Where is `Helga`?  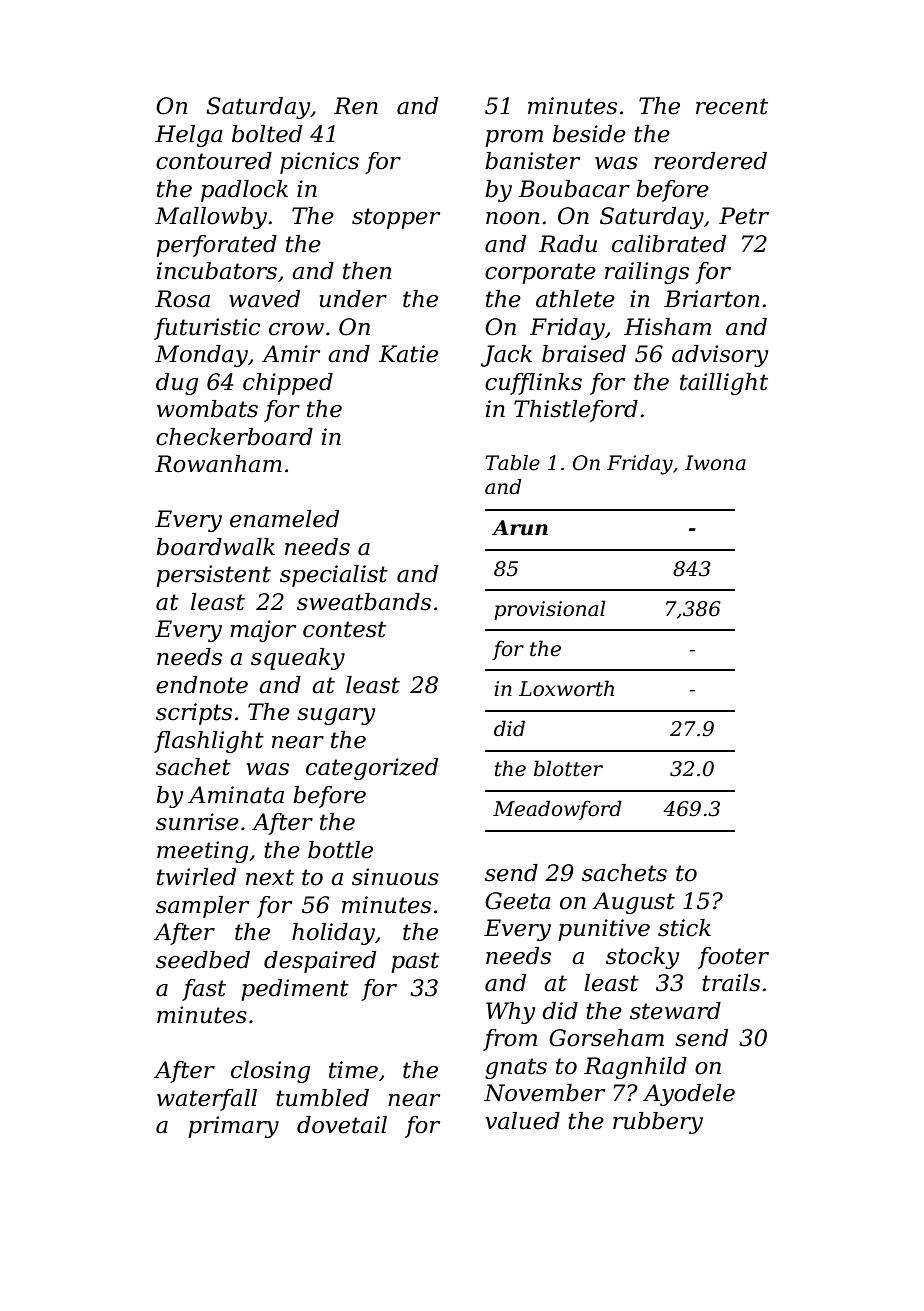
Helga is located at coordinates (188, 136).
